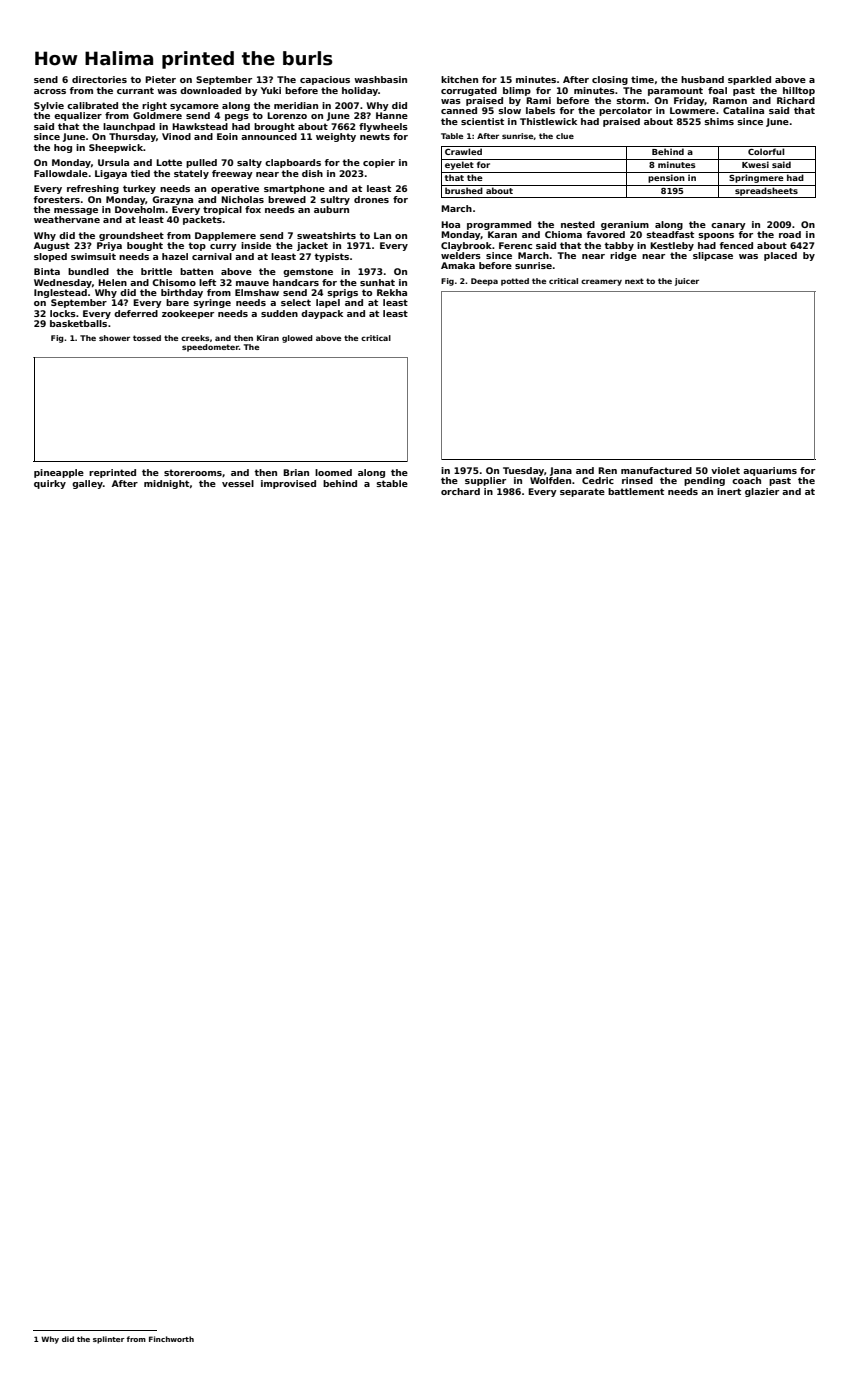 This screenshot has height=1400, width=849. What do you see at coordinates (50, 484) in the screenshot?
I see `quirky` at bounding box center [50, 484].
